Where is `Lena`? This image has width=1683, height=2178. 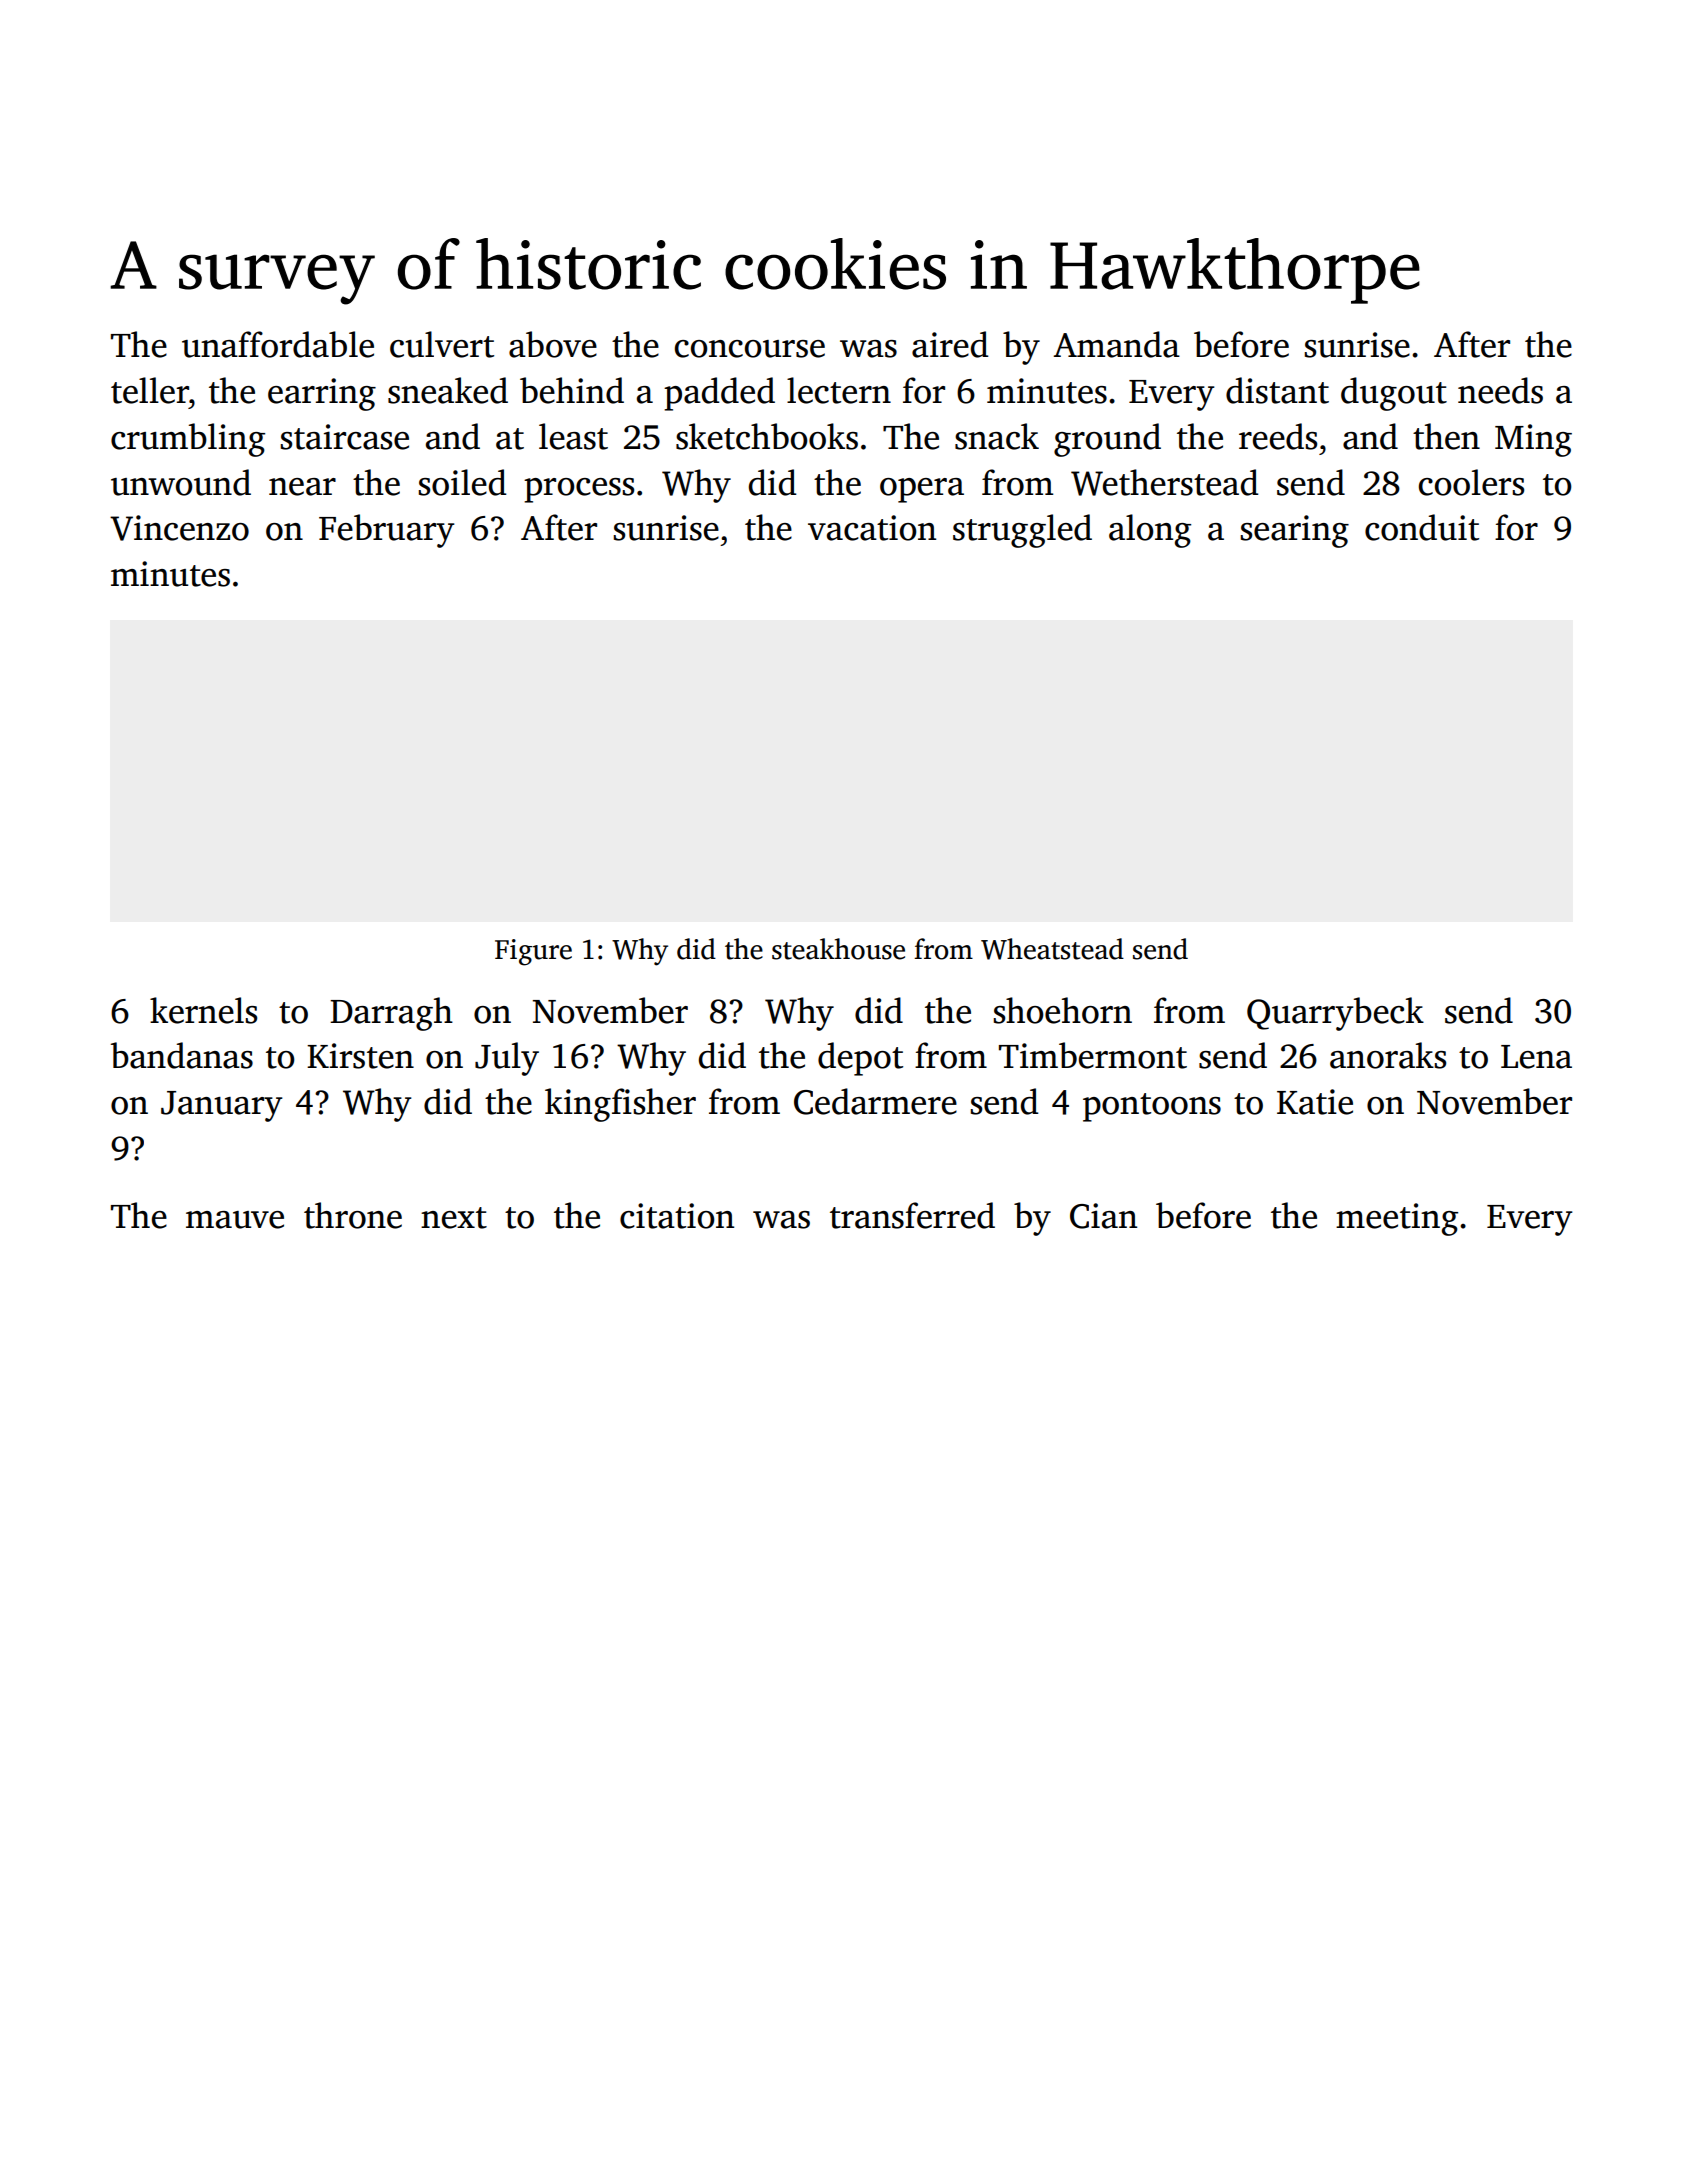
Lena is located at coordinates (1536, 1057).
